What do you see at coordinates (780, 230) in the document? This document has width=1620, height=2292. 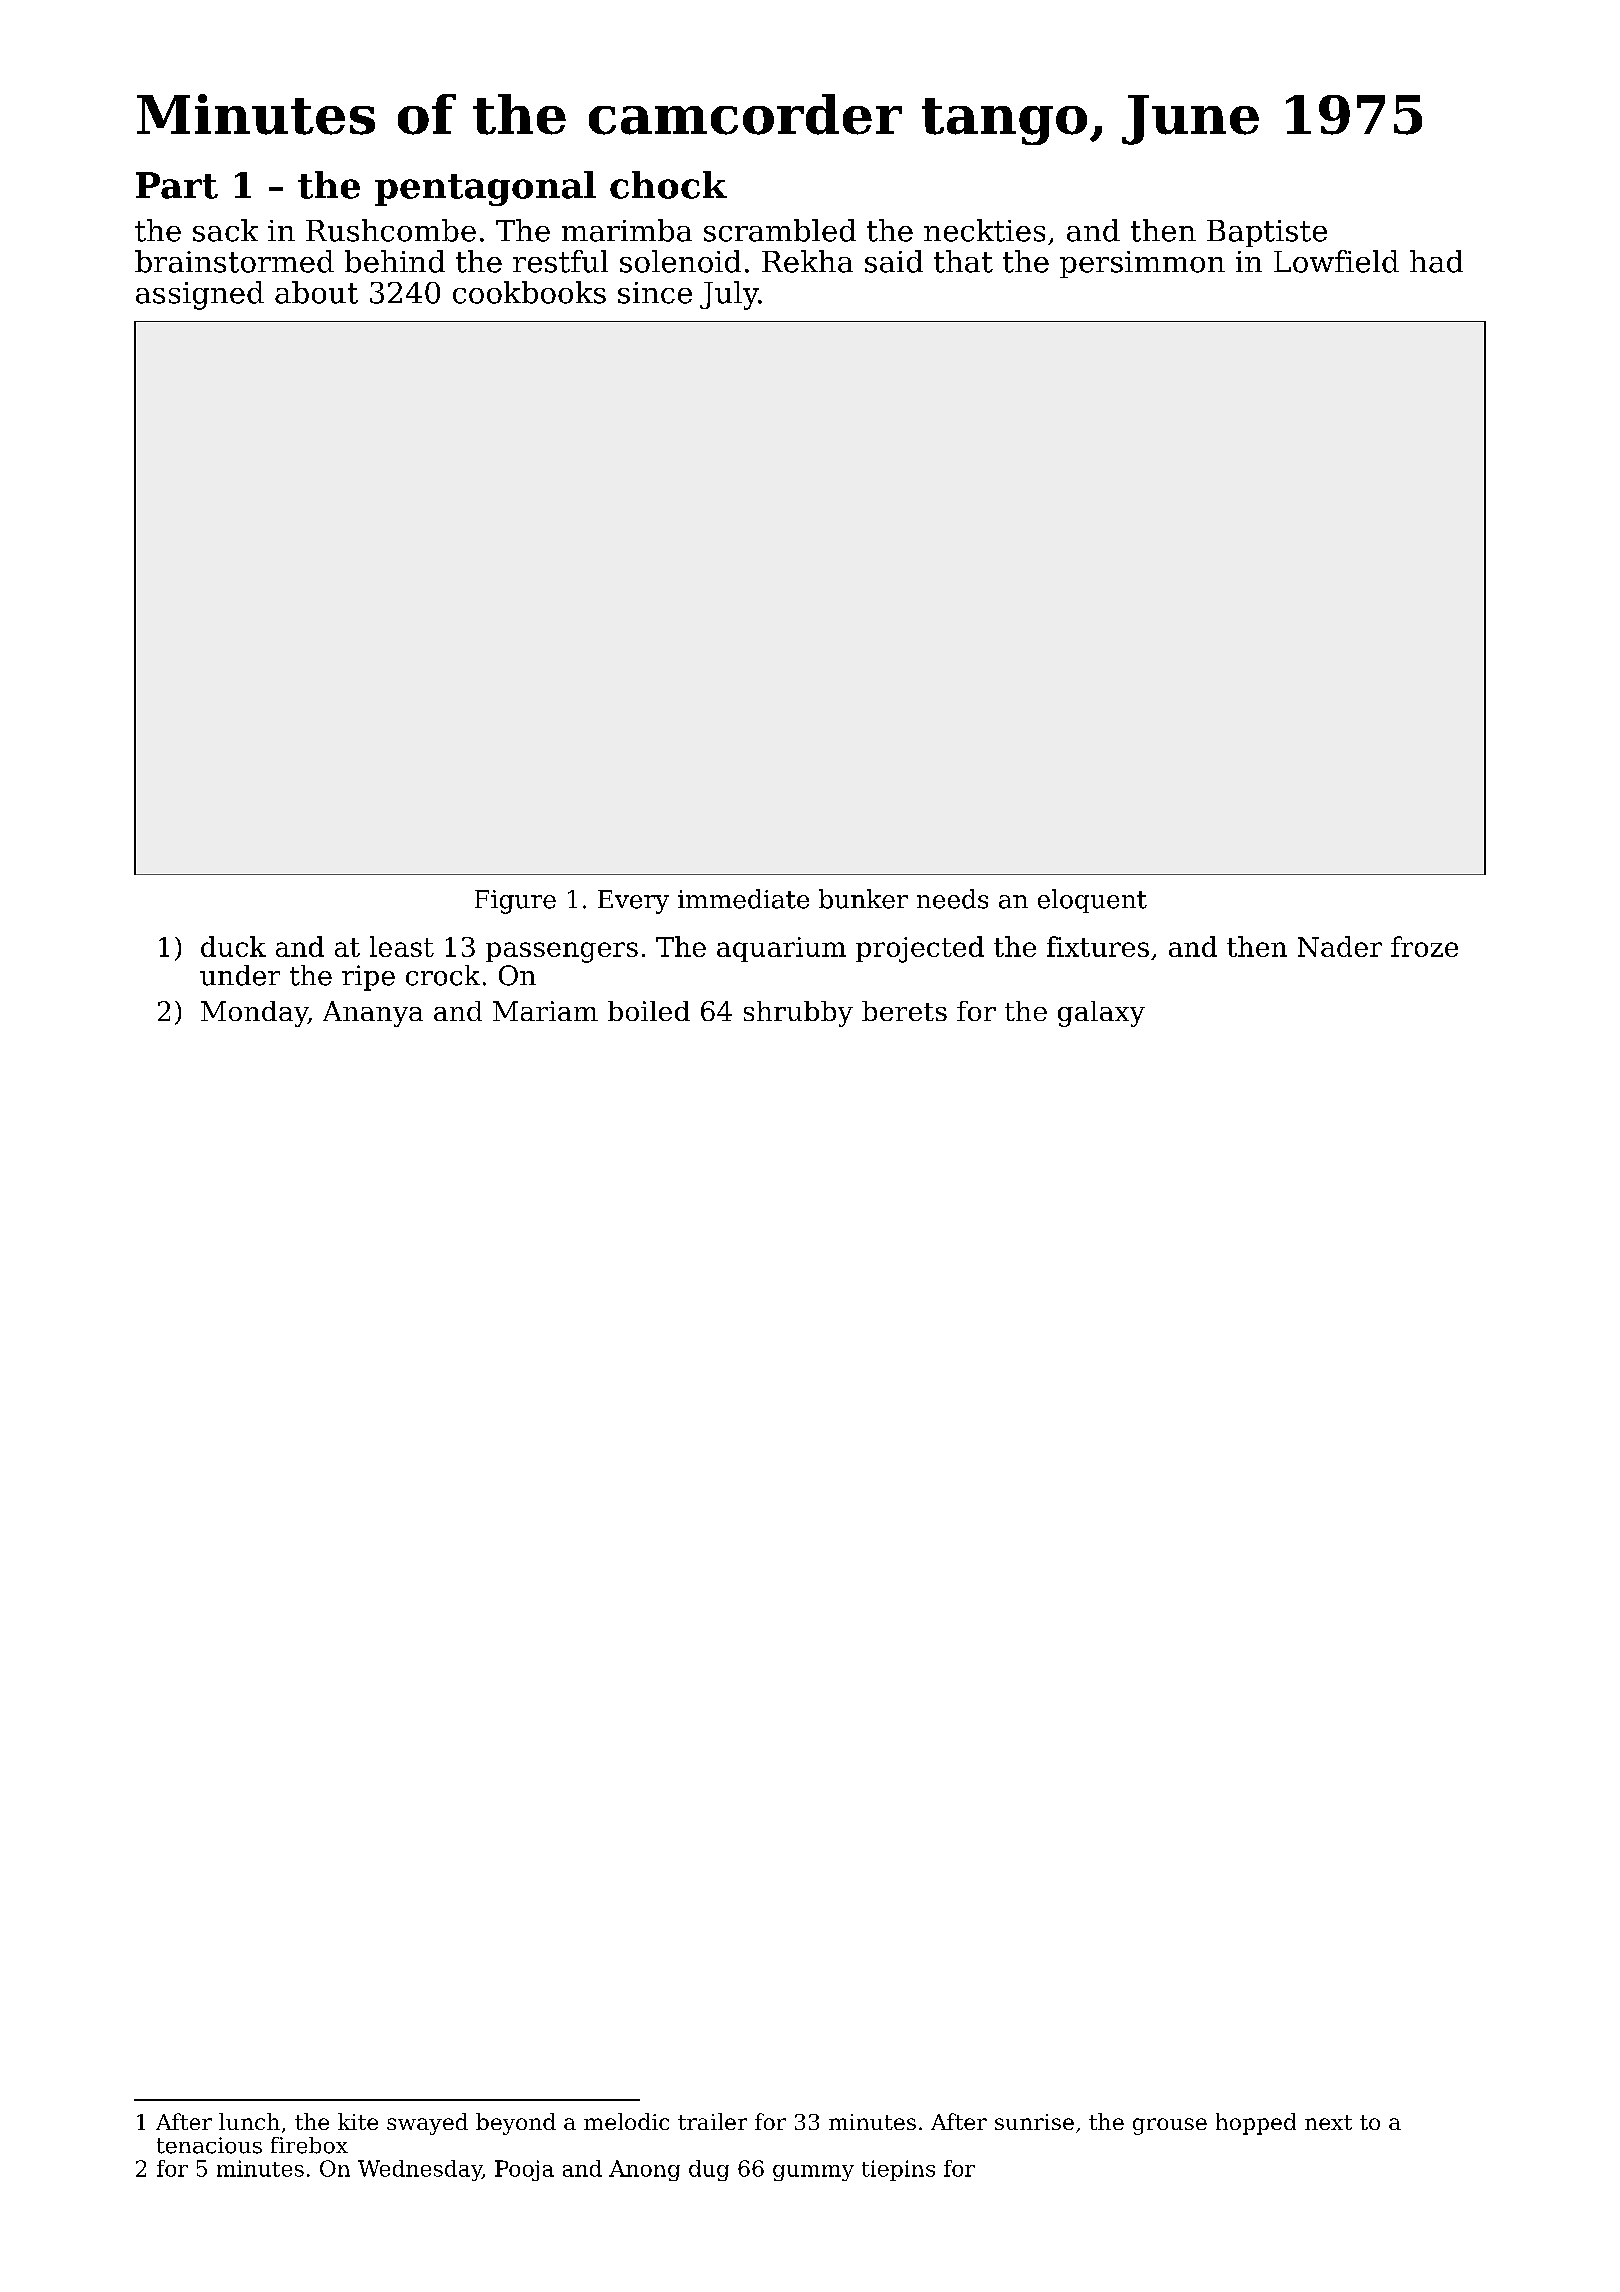 I see `scrambled` at bounding box center [780, 230].
